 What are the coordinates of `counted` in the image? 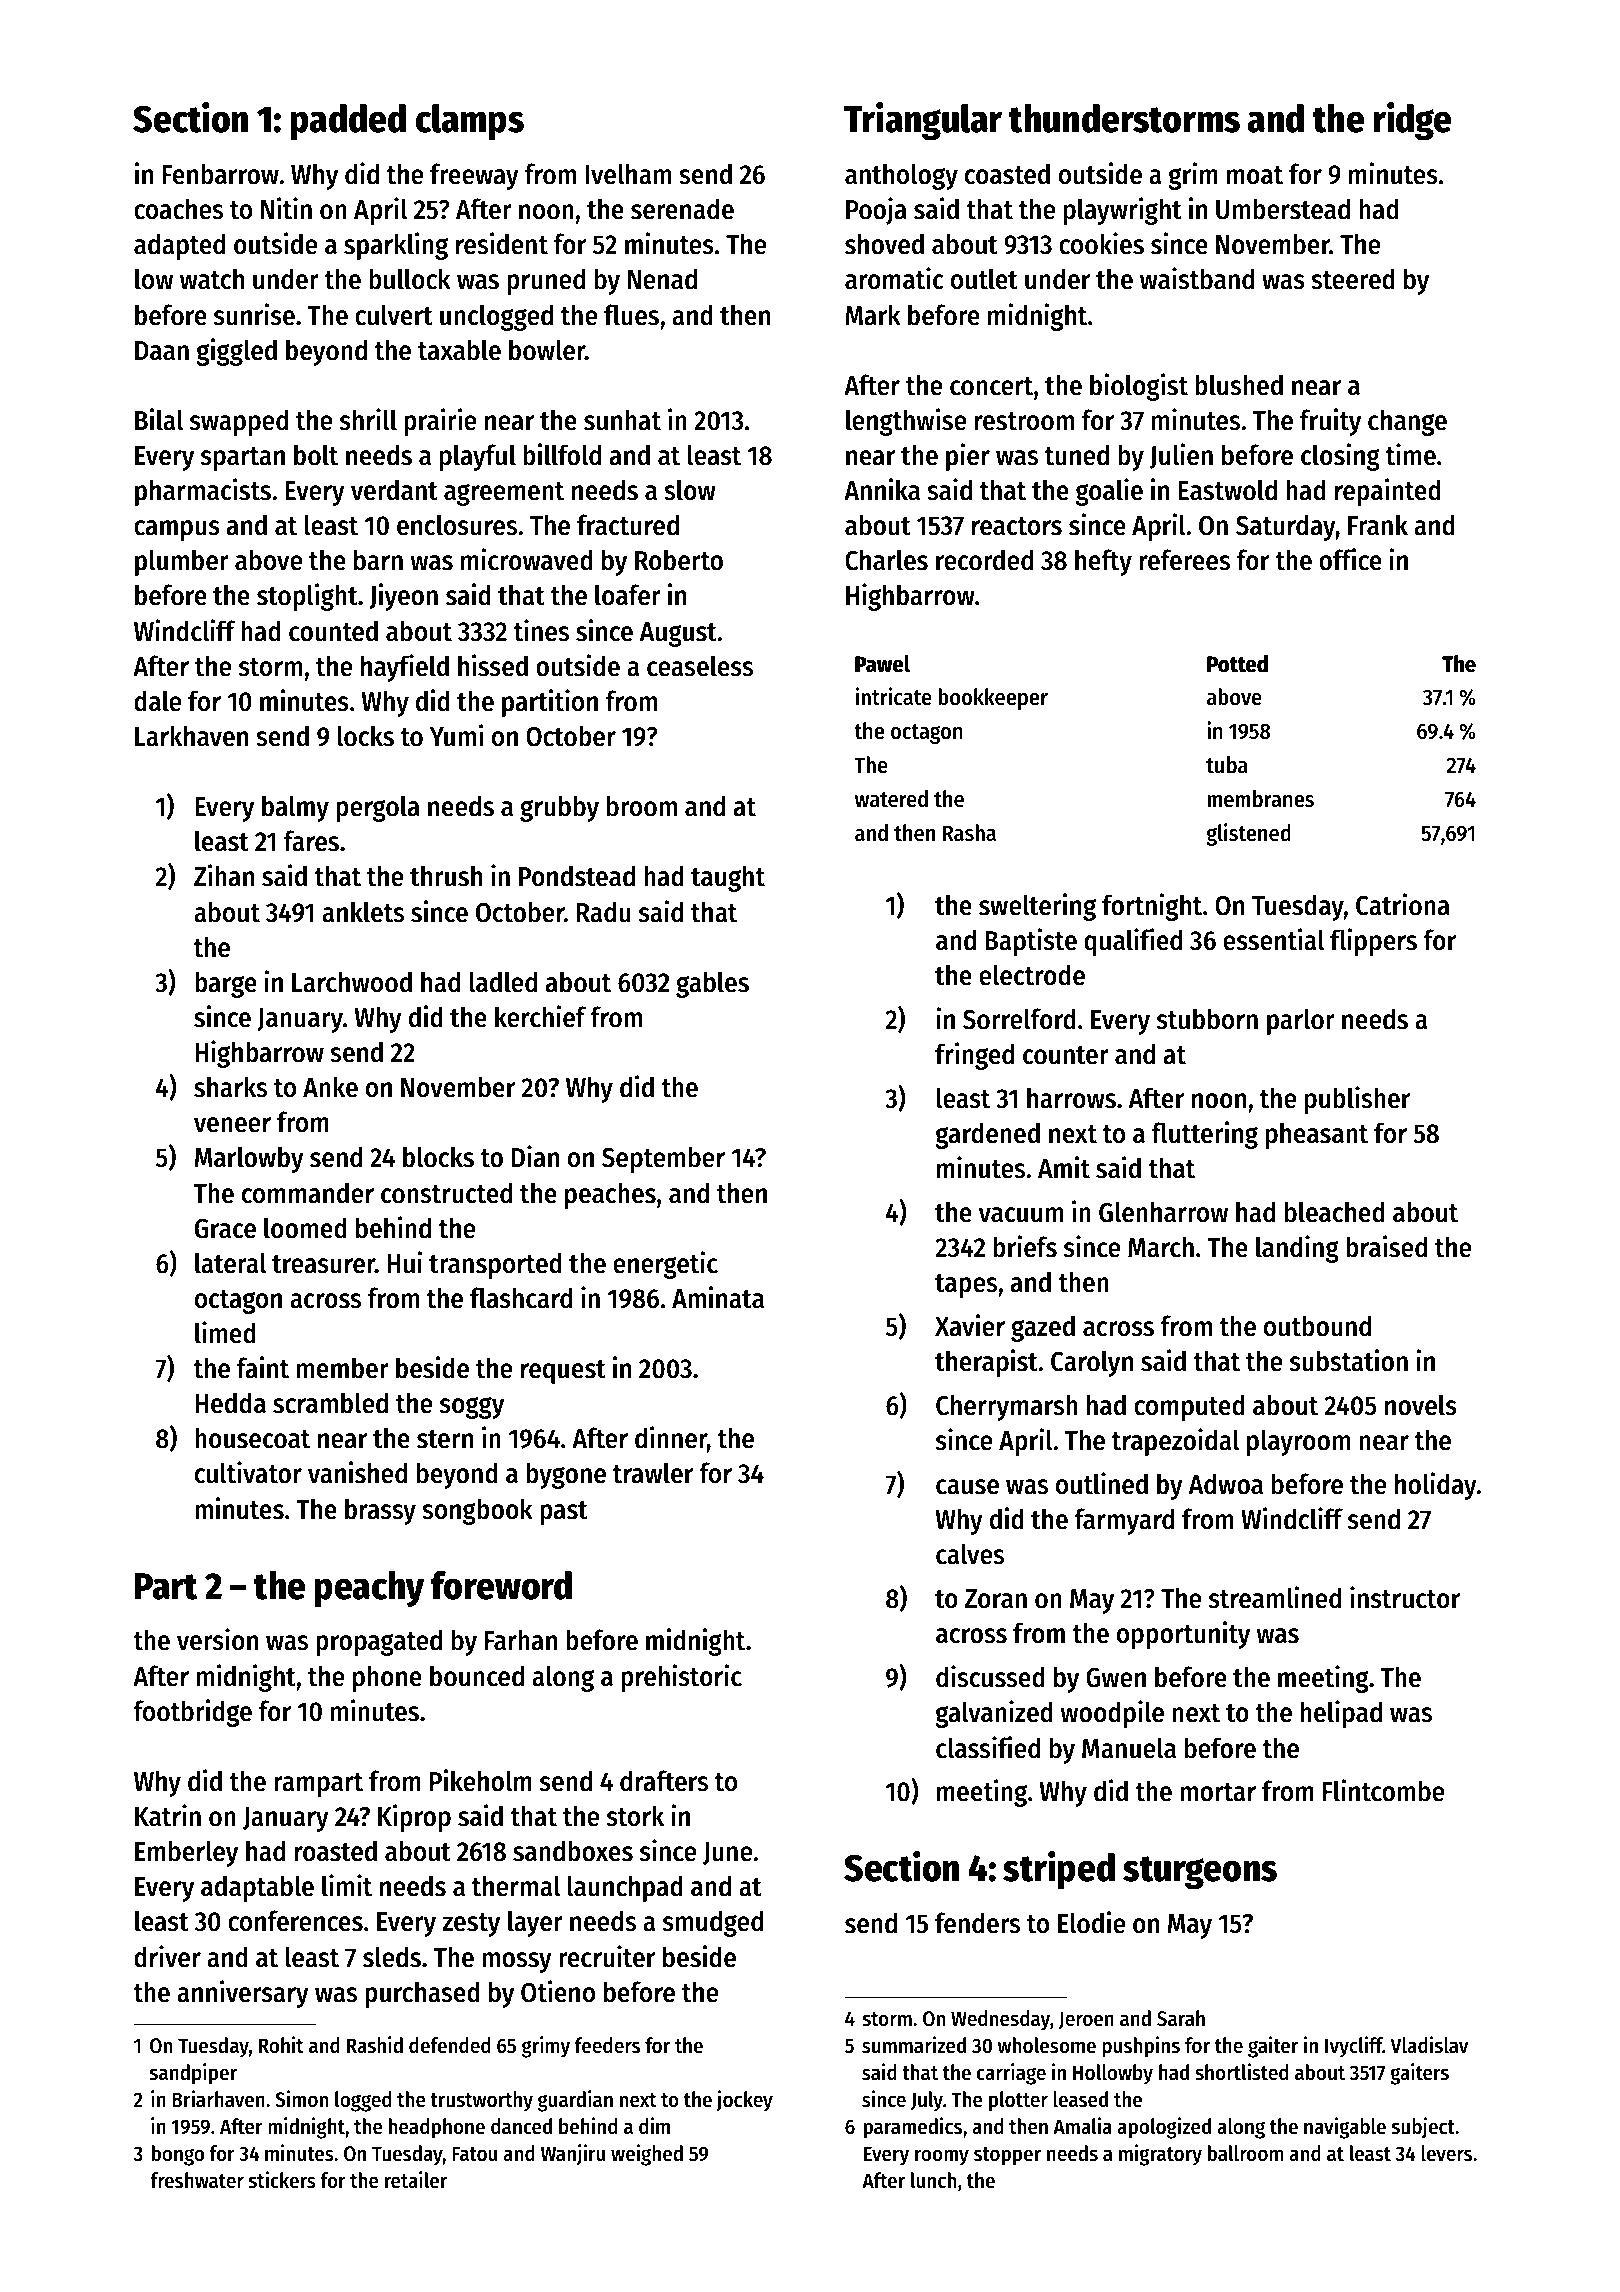 It's located at (333, 631).
